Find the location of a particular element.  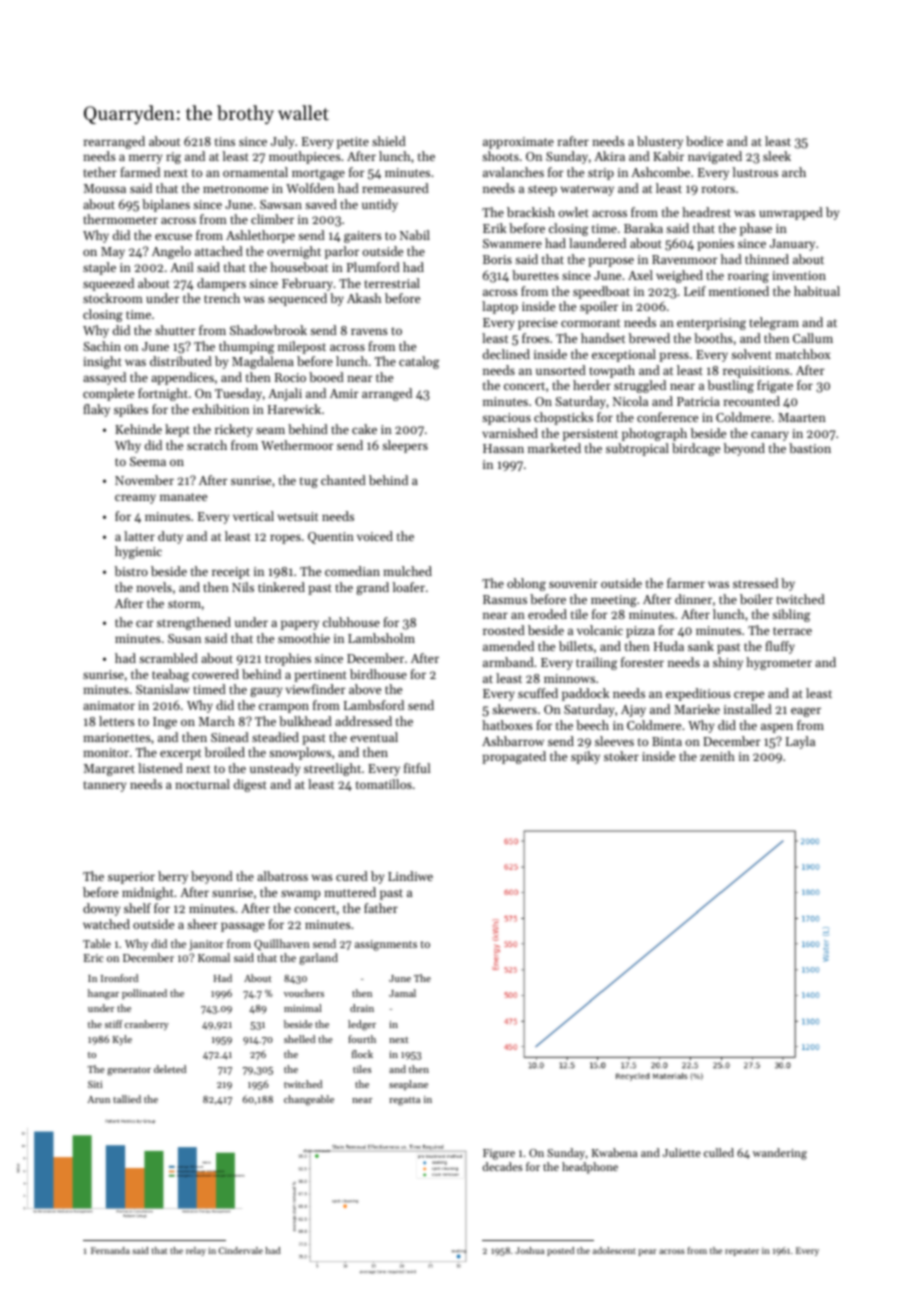

relay is located at coordinates (196, 1251).
